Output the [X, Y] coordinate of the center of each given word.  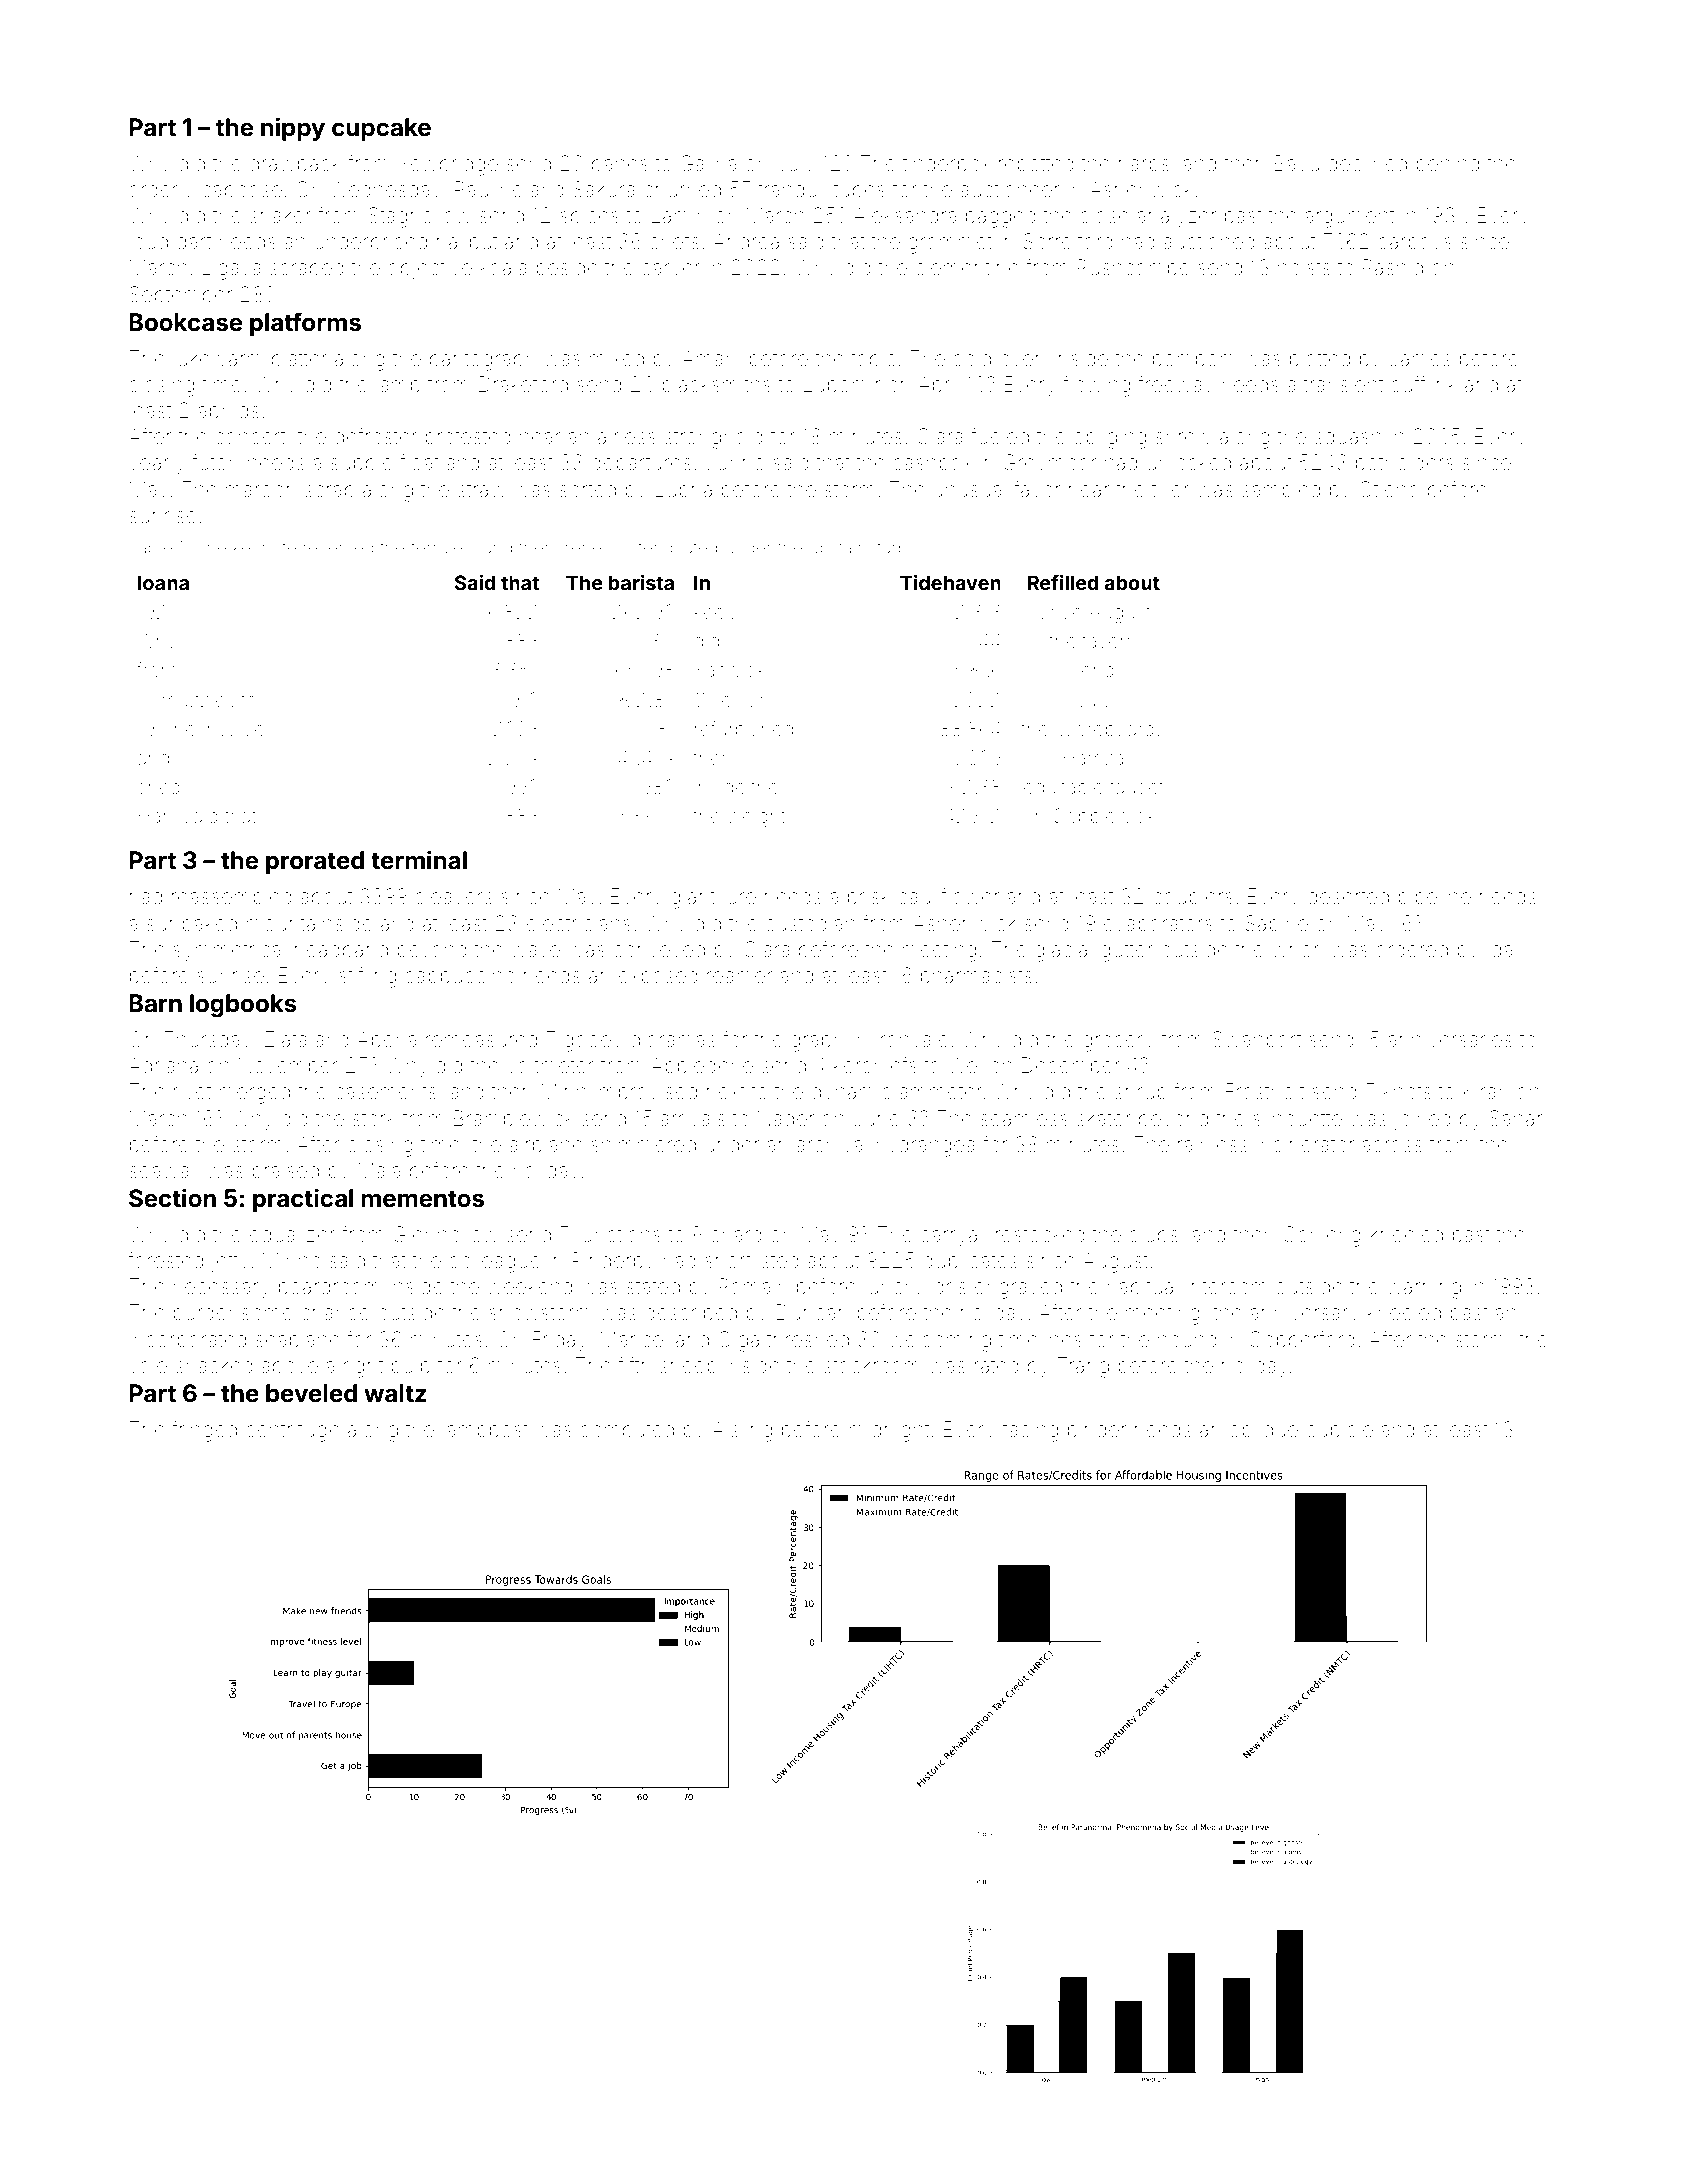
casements [385, 1092]
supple [361, 464]
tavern [1109, 641]
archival [831, 1144]
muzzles [198, 700]
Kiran [1486, 1091]
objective [430, 270]
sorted [587, 490]
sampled [1281, 491]
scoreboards [1110, 729]
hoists [1304, 267]
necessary [221, 1290]
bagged [1001, 218]
